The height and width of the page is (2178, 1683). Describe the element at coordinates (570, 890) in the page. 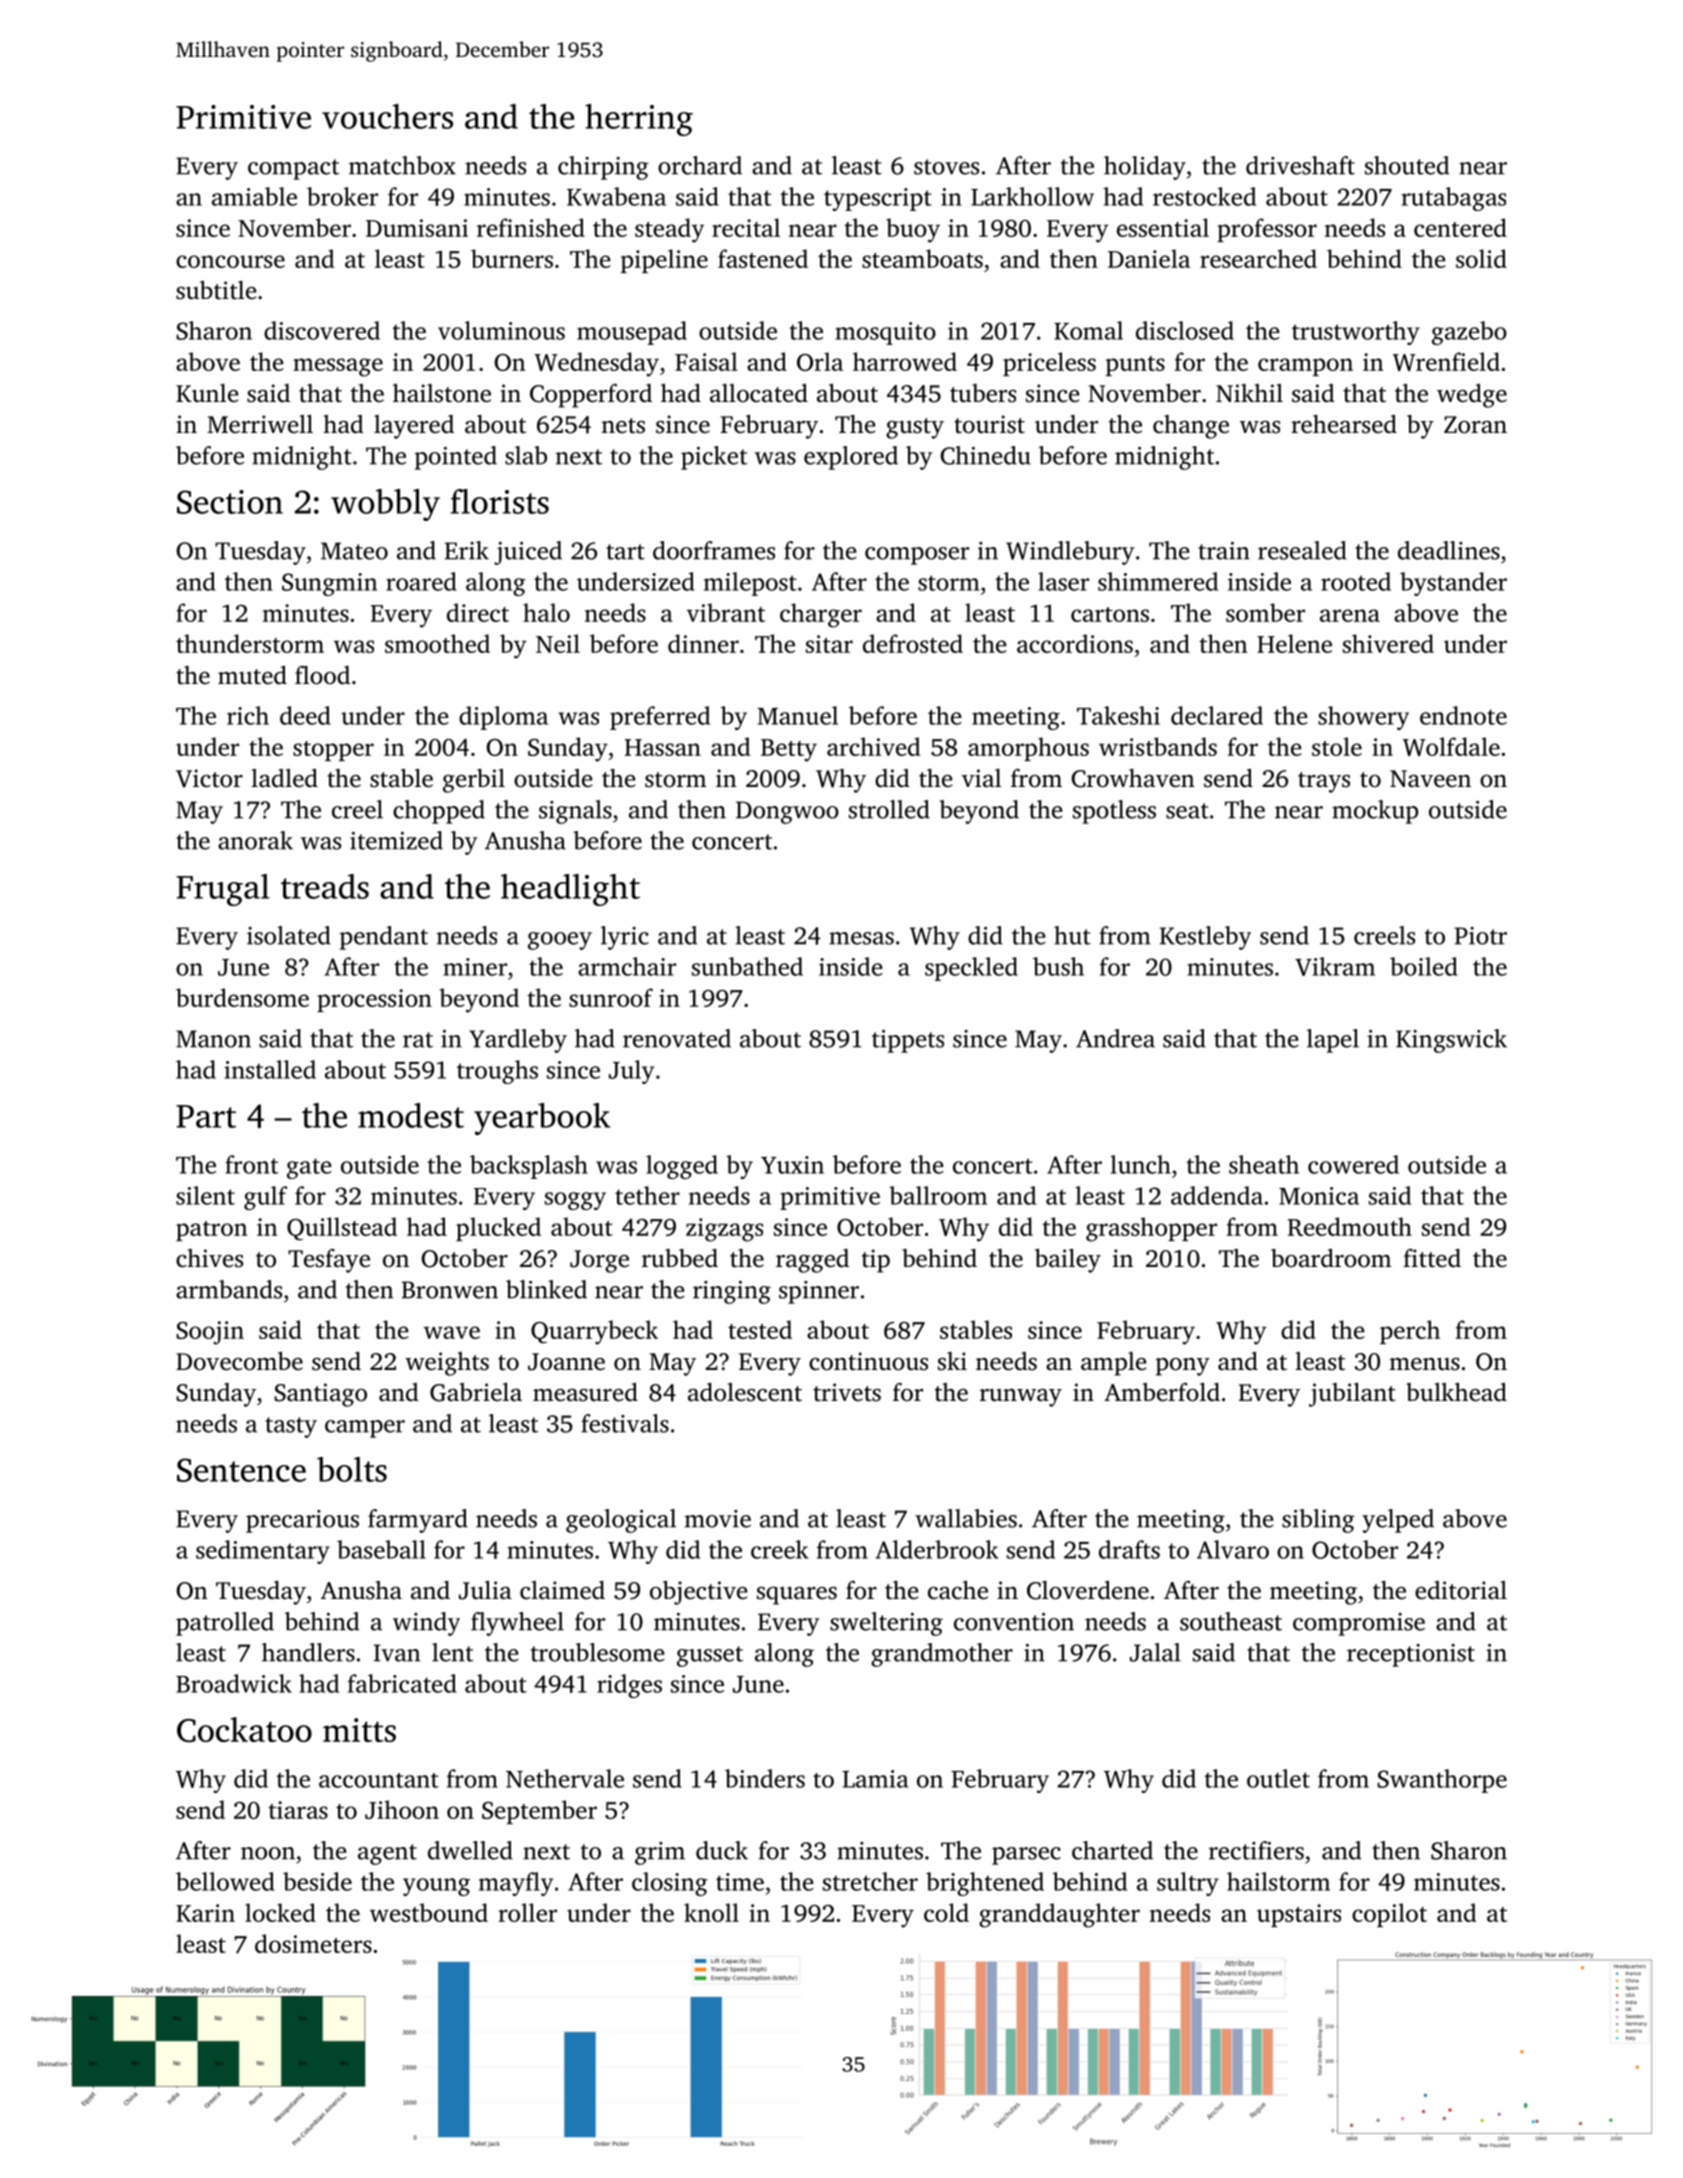

I see `headlight` at that location.
